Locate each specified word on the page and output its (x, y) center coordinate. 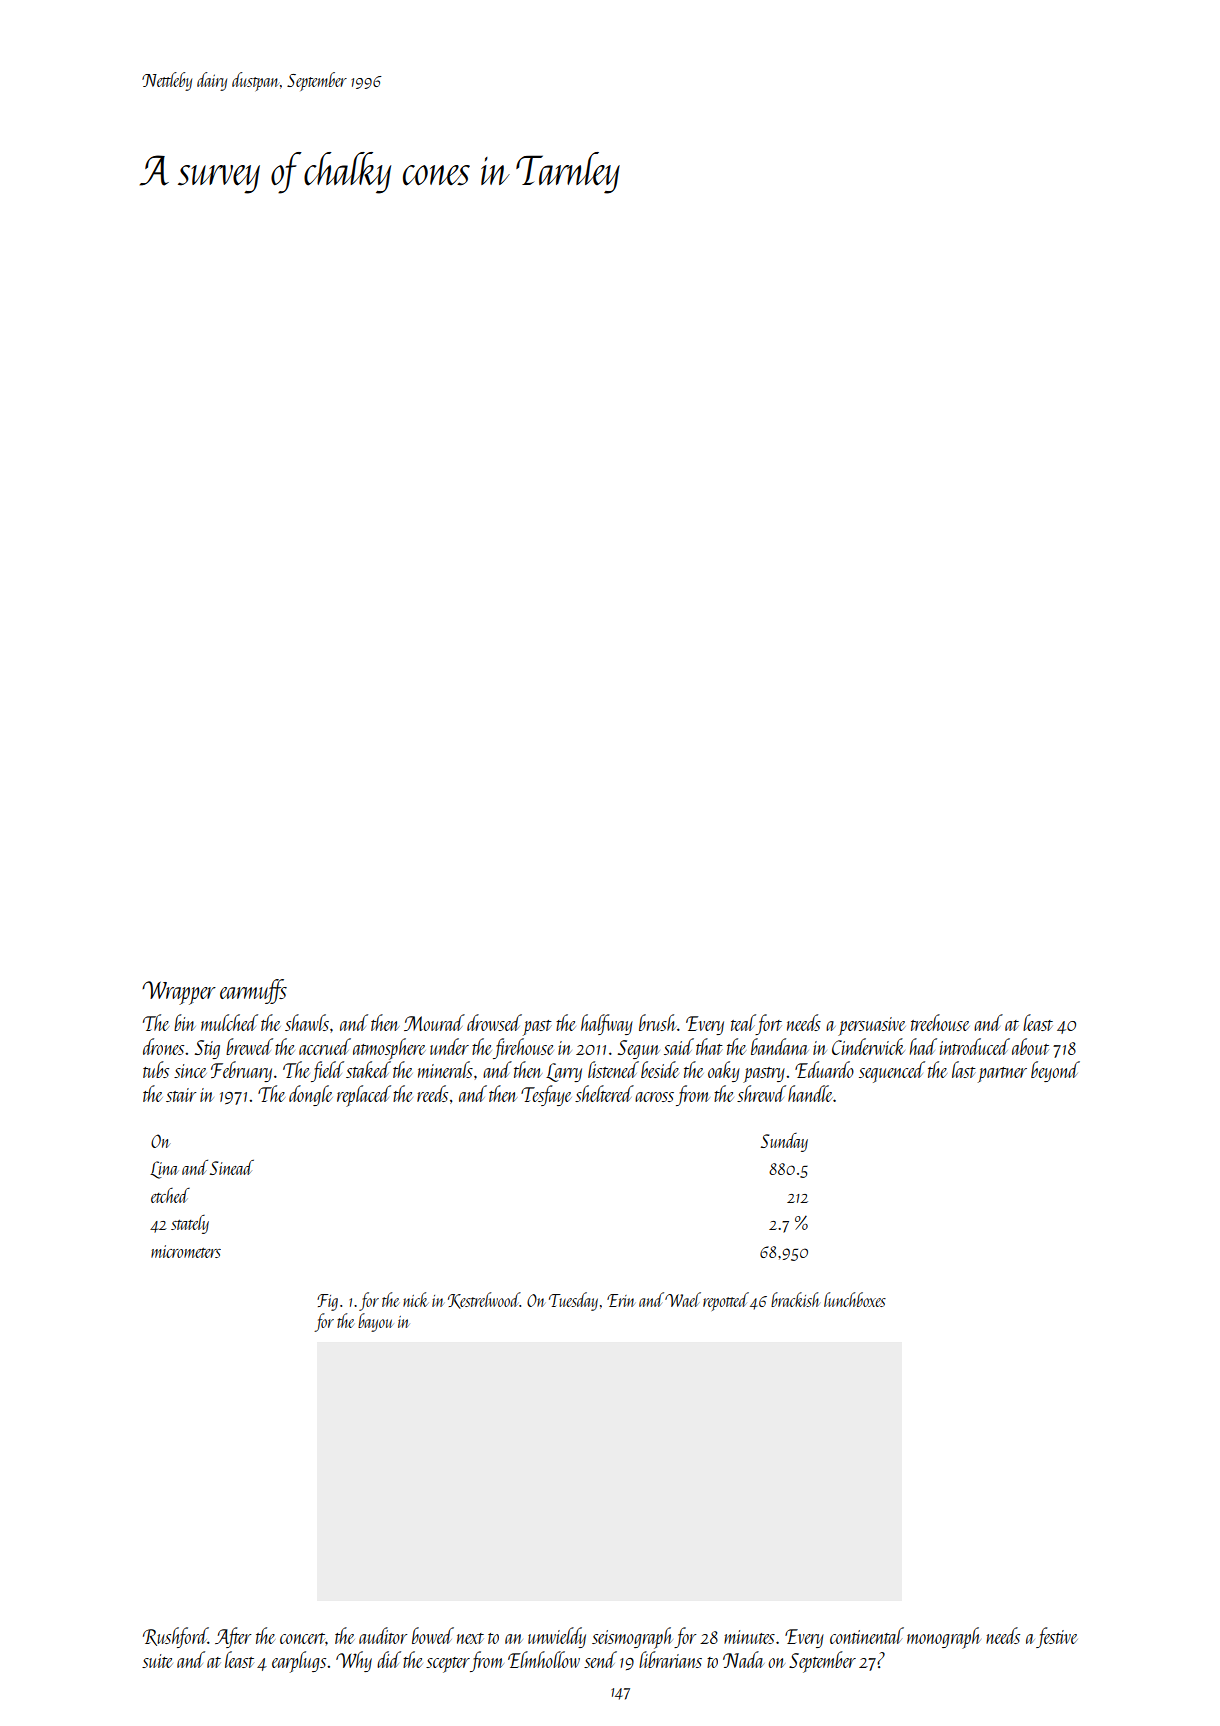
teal (743, 1022)
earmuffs (253, 991)
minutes (749, 1637)
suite (157, 1661)
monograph (944, 1638)
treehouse (940, 1022)
